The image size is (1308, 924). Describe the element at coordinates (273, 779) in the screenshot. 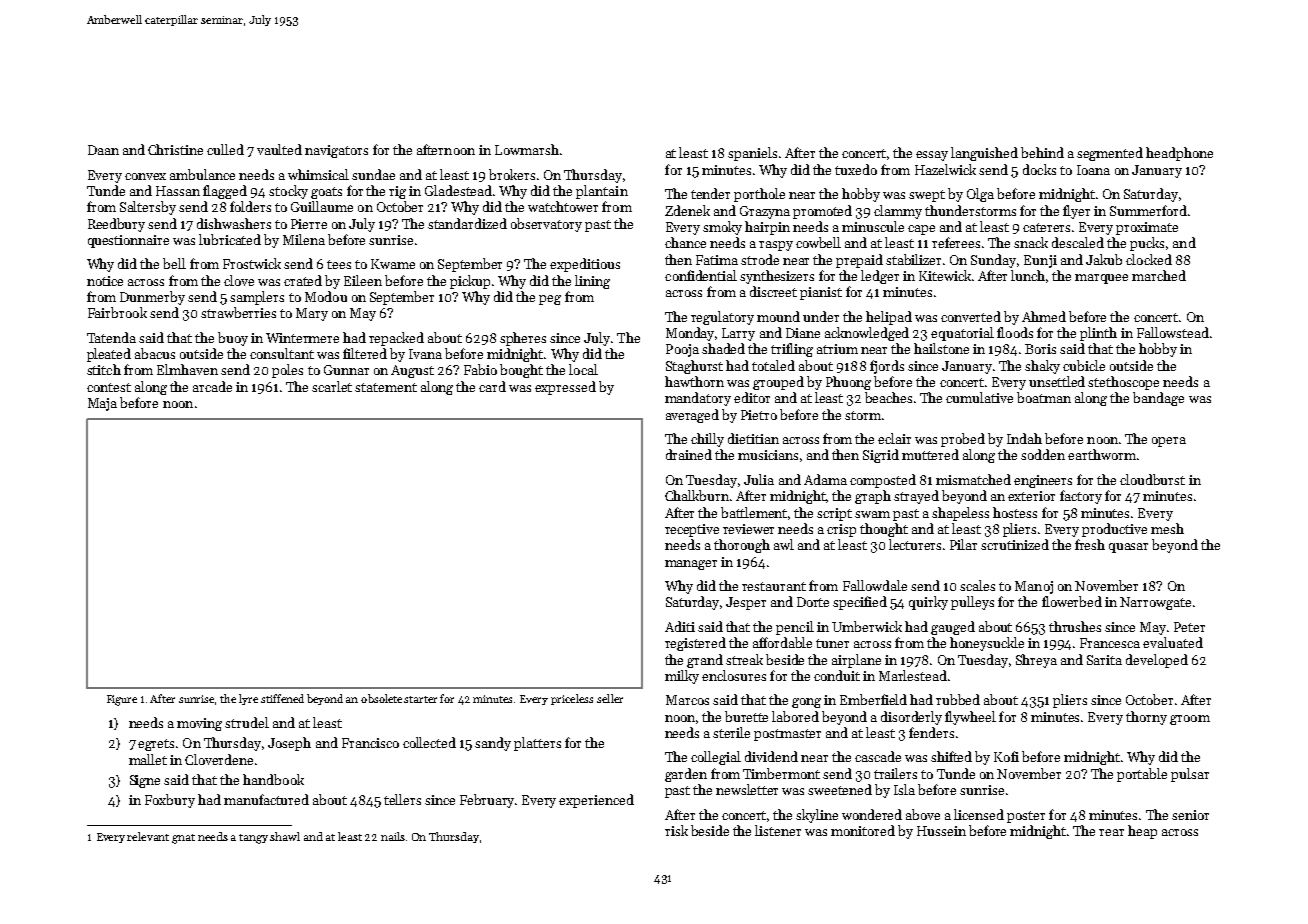

I see `handbook` at that location.
